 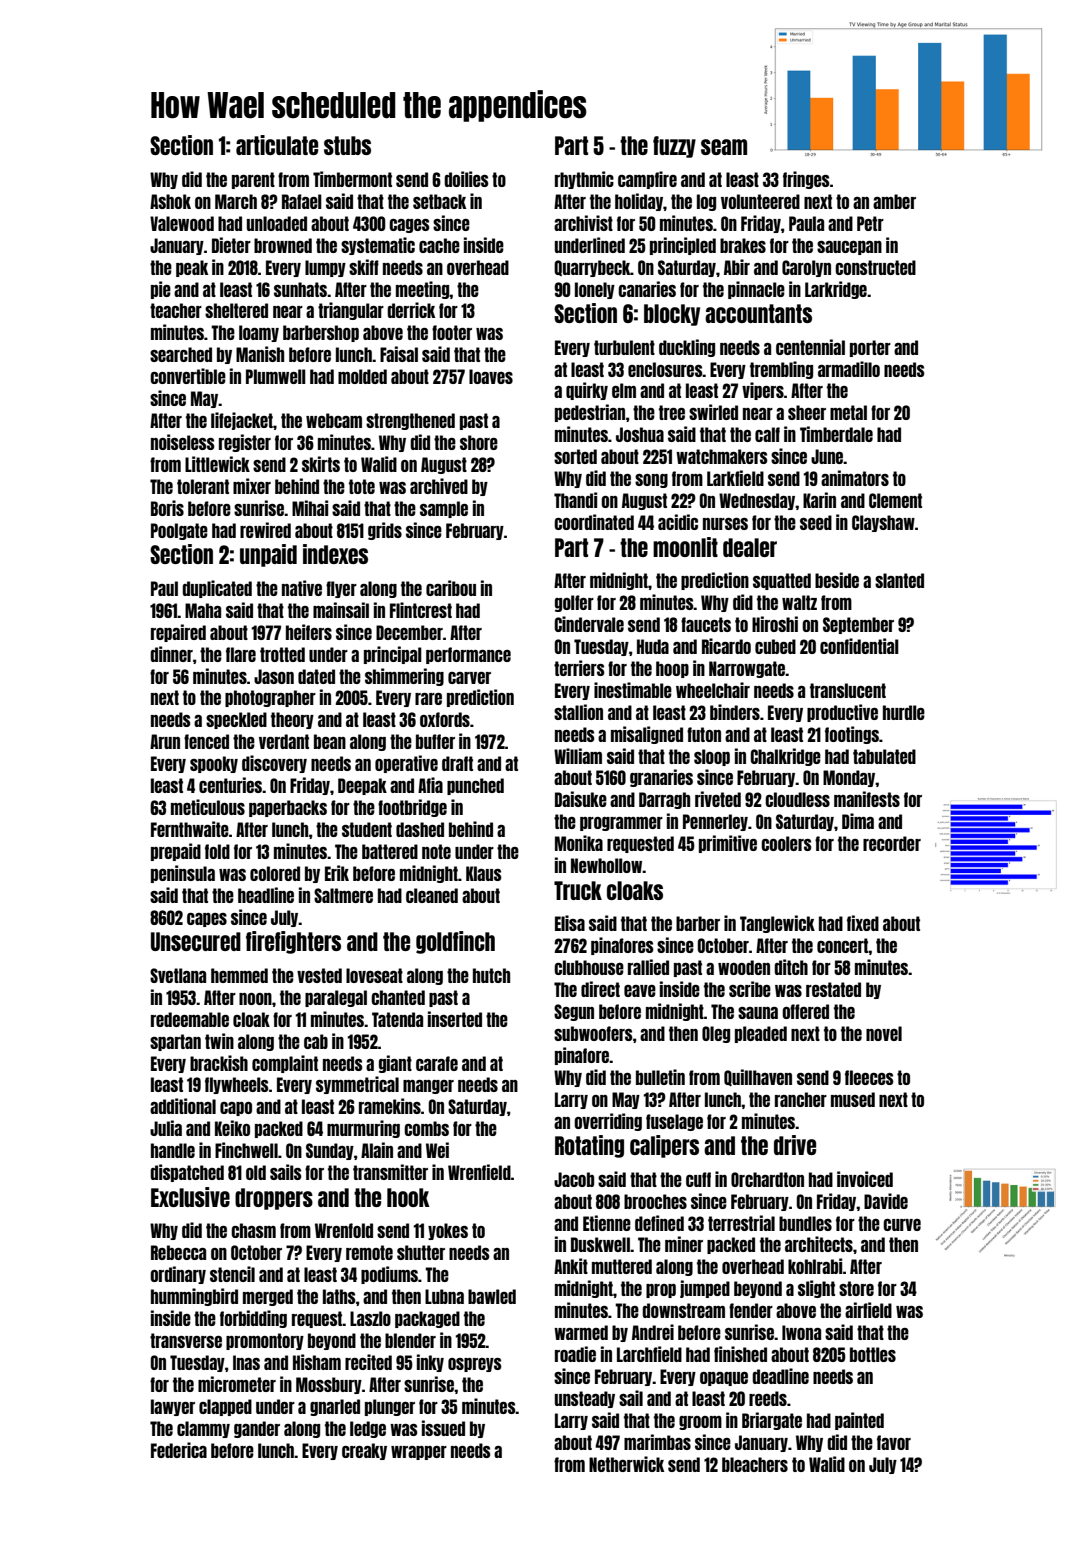 I want to click on creaky, so click(x=364, y=1451).
